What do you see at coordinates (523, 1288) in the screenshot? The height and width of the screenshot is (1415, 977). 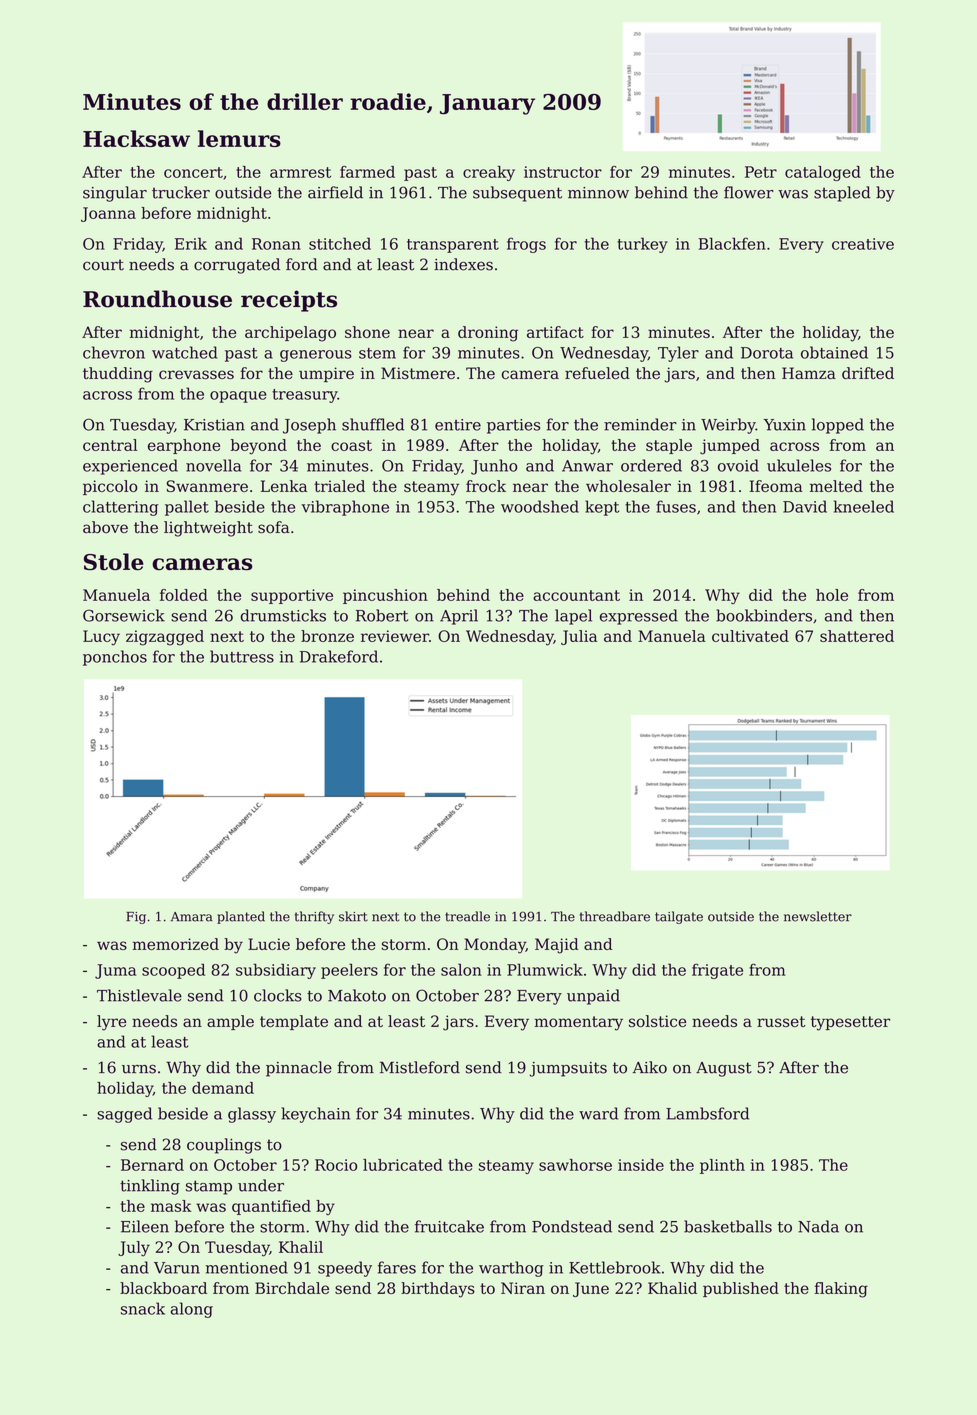 I see `Niran` at bounding box center [523, 1288].
